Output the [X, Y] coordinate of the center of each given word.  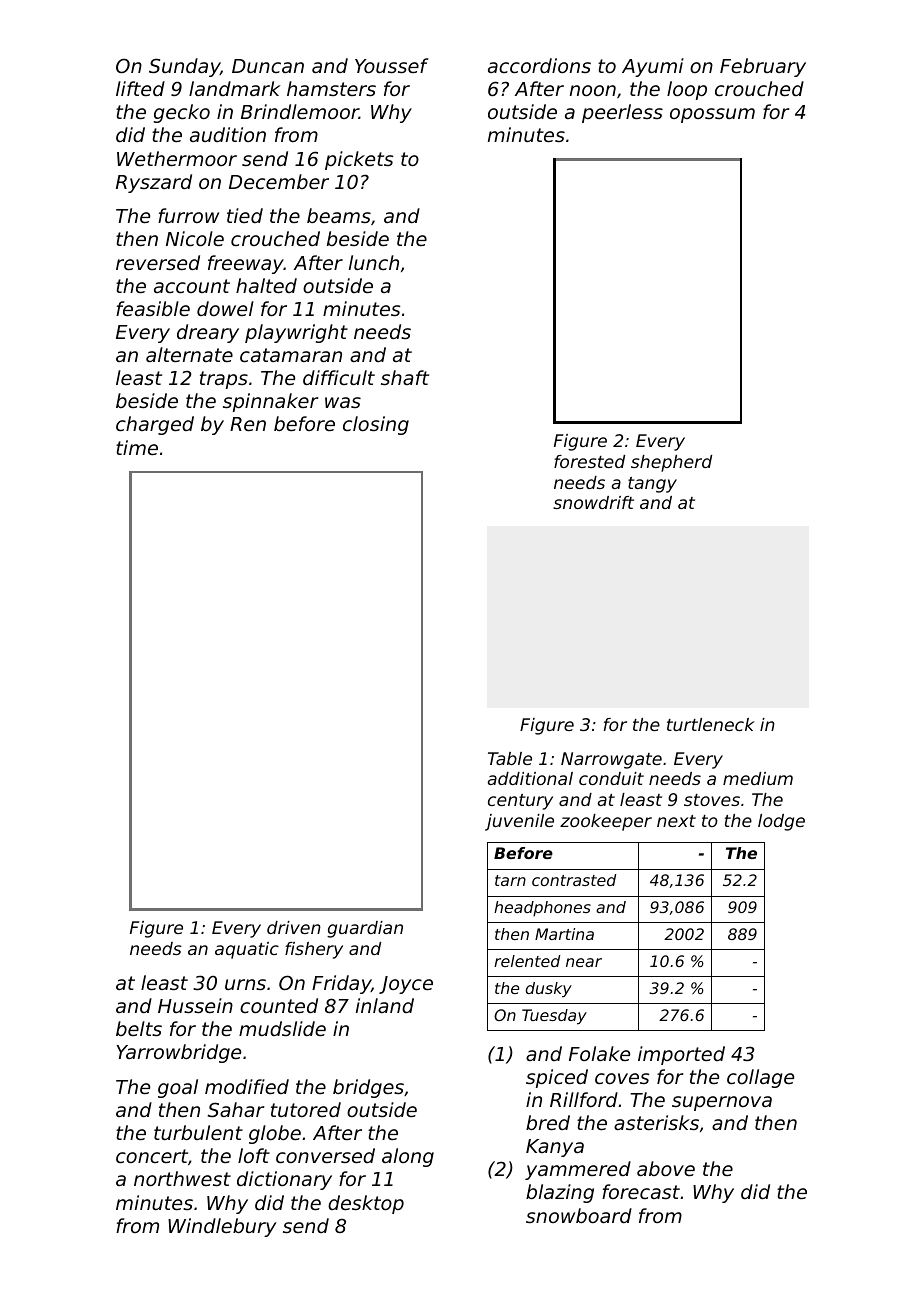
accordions [539, 65]
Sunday [184, 67]
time [137, 447]
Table [510, 758]
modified [247, 1086]
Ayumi [653, 67]
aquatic [247, 950]
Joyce [406, 985]
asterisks [656, 1122]
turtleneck [711, 724]
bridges [368, 1088]
